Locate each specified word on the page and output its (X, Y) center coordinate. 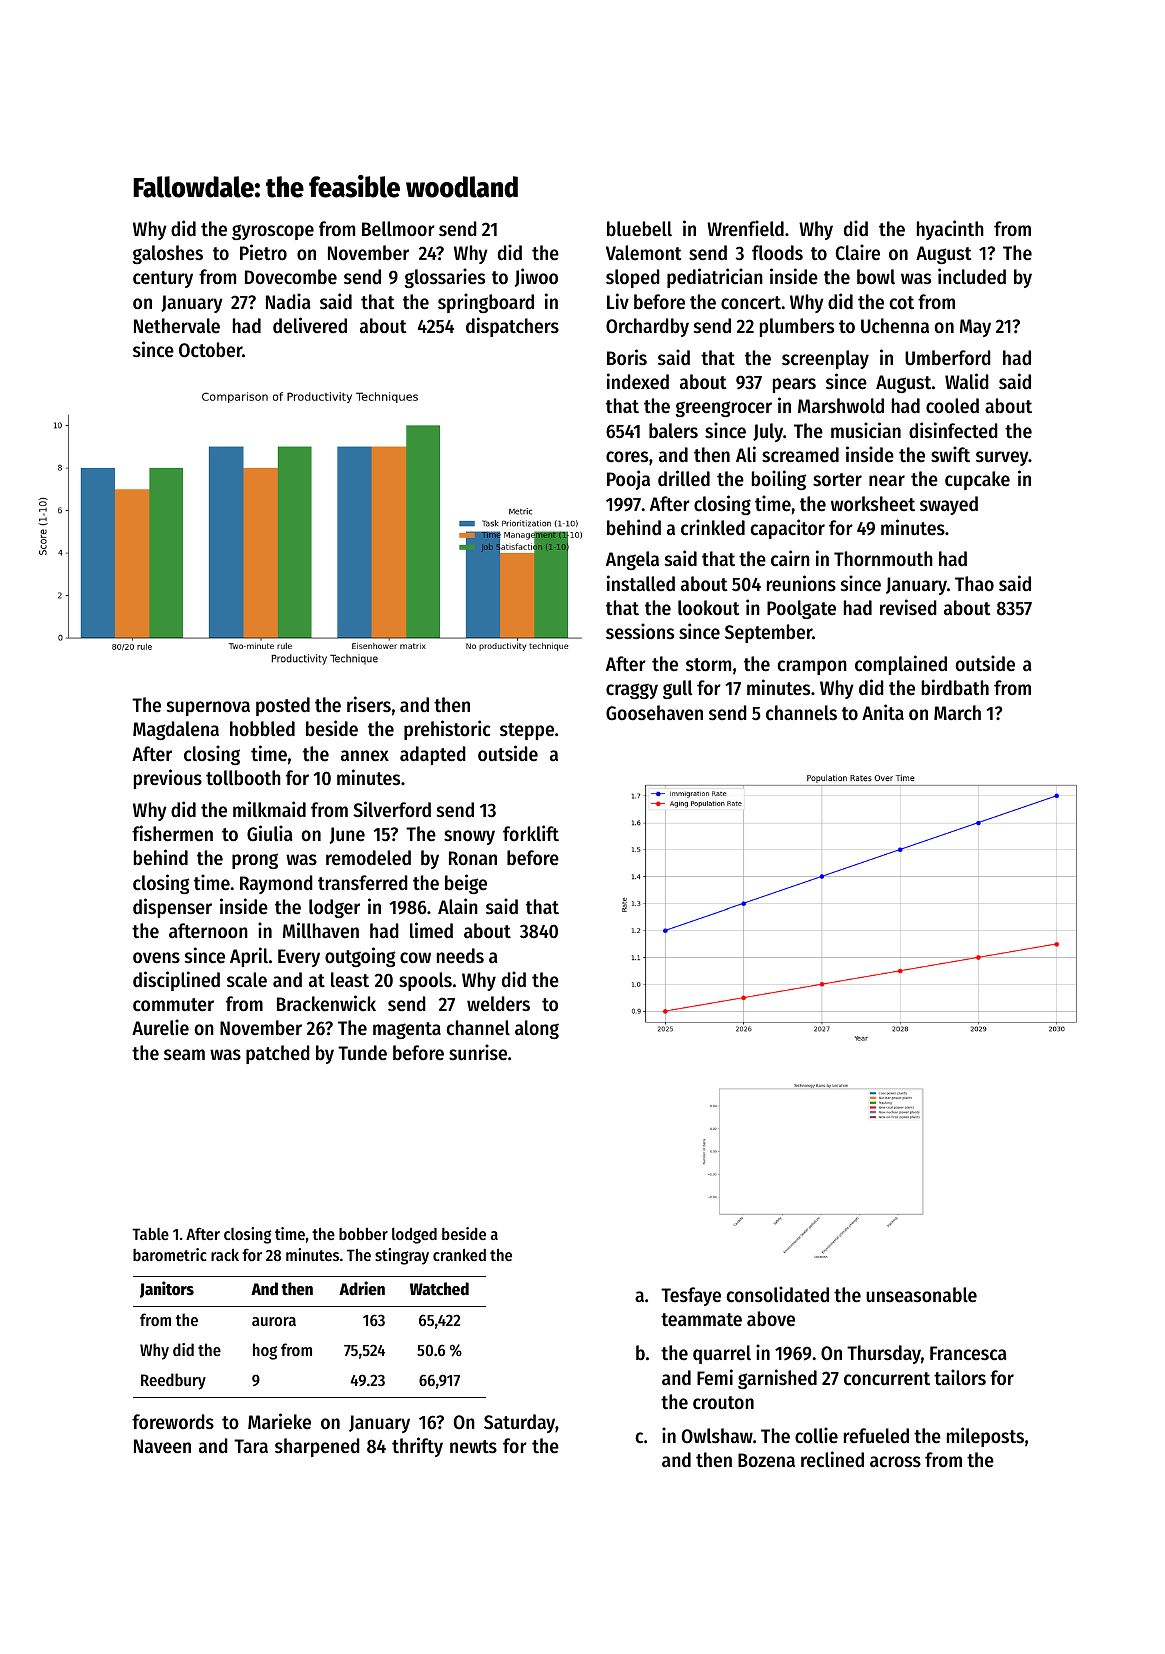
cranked (459, 1255)
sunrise (478, 1052)
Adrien (362, 1288)
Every (299, 958)
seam (184, 1055)
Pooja (628, 480)
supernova (208, 708)
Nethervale (177, 326)
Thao (974, 583)
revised (908, 607)
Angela (632, 560)
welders (498, 1004)
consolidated (778, 1294)
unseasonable (921, 1295)
